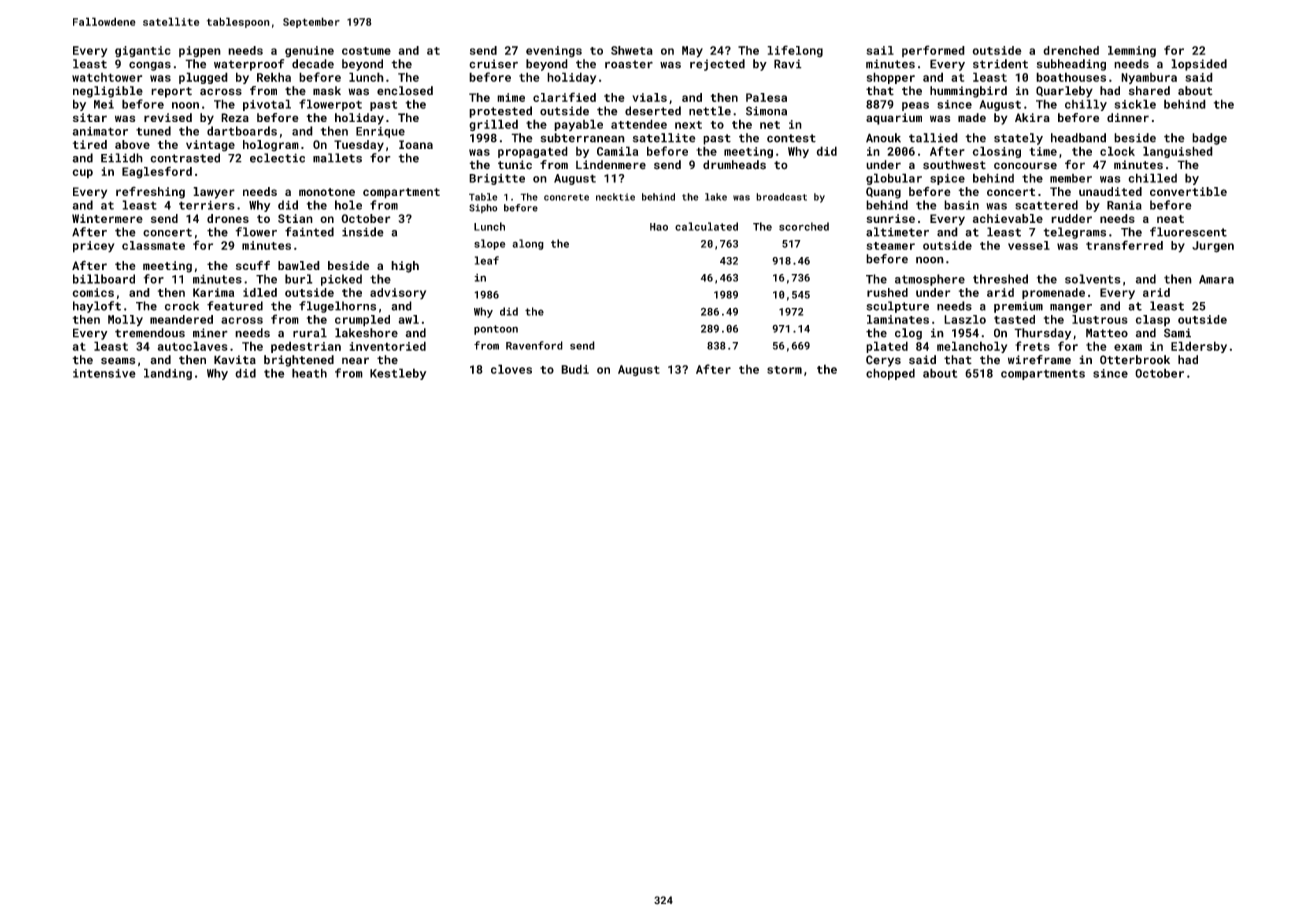  What do you see at coordinates (1132, 52) in the page?
I see `lemming` at bounding box center [1132, 52].
